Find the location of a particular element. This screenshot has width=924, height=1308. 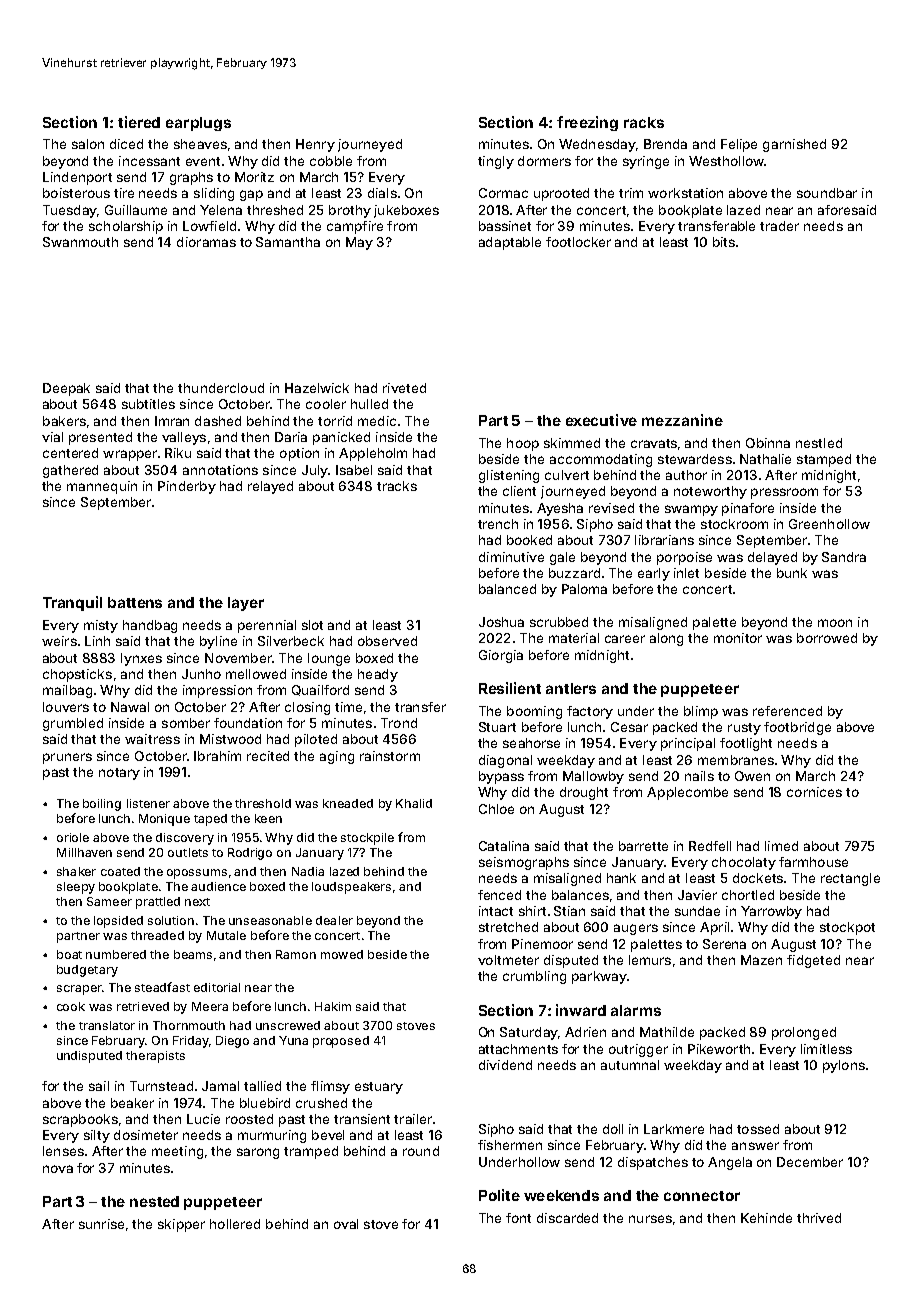

discarded is located at coordinates (567, 1218).
